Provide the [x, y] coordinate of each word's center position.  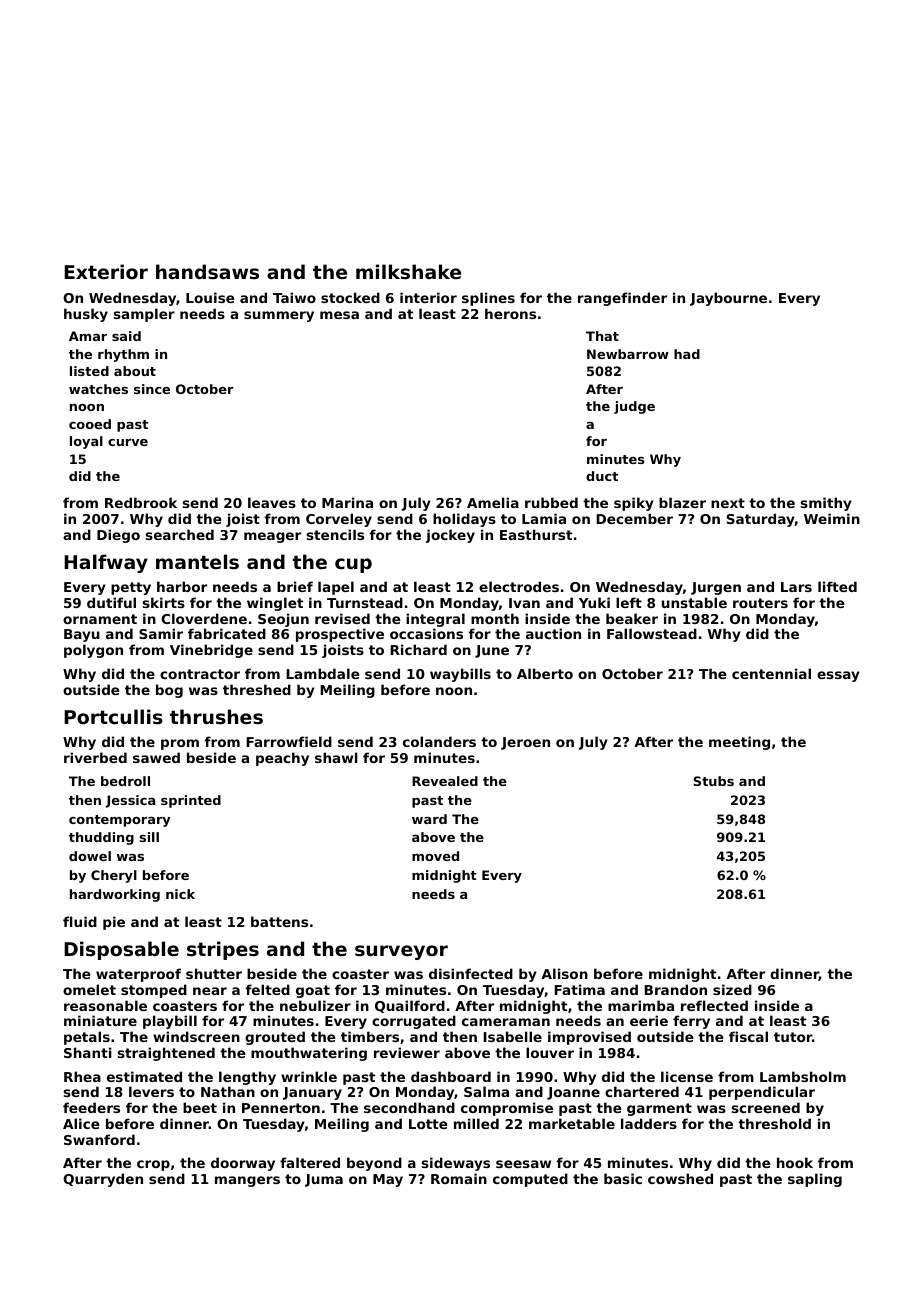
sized [732, 989]
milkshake [408, 272]
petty [131, 588]
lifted [837, 586]
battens [279, 921]
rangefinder [622, 299]
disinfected [471, 973]
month [495, 618]
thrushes [216, 717]
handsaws [207, 272]
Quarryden [103, 1180]
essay [838, 676]
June [492, 651]
